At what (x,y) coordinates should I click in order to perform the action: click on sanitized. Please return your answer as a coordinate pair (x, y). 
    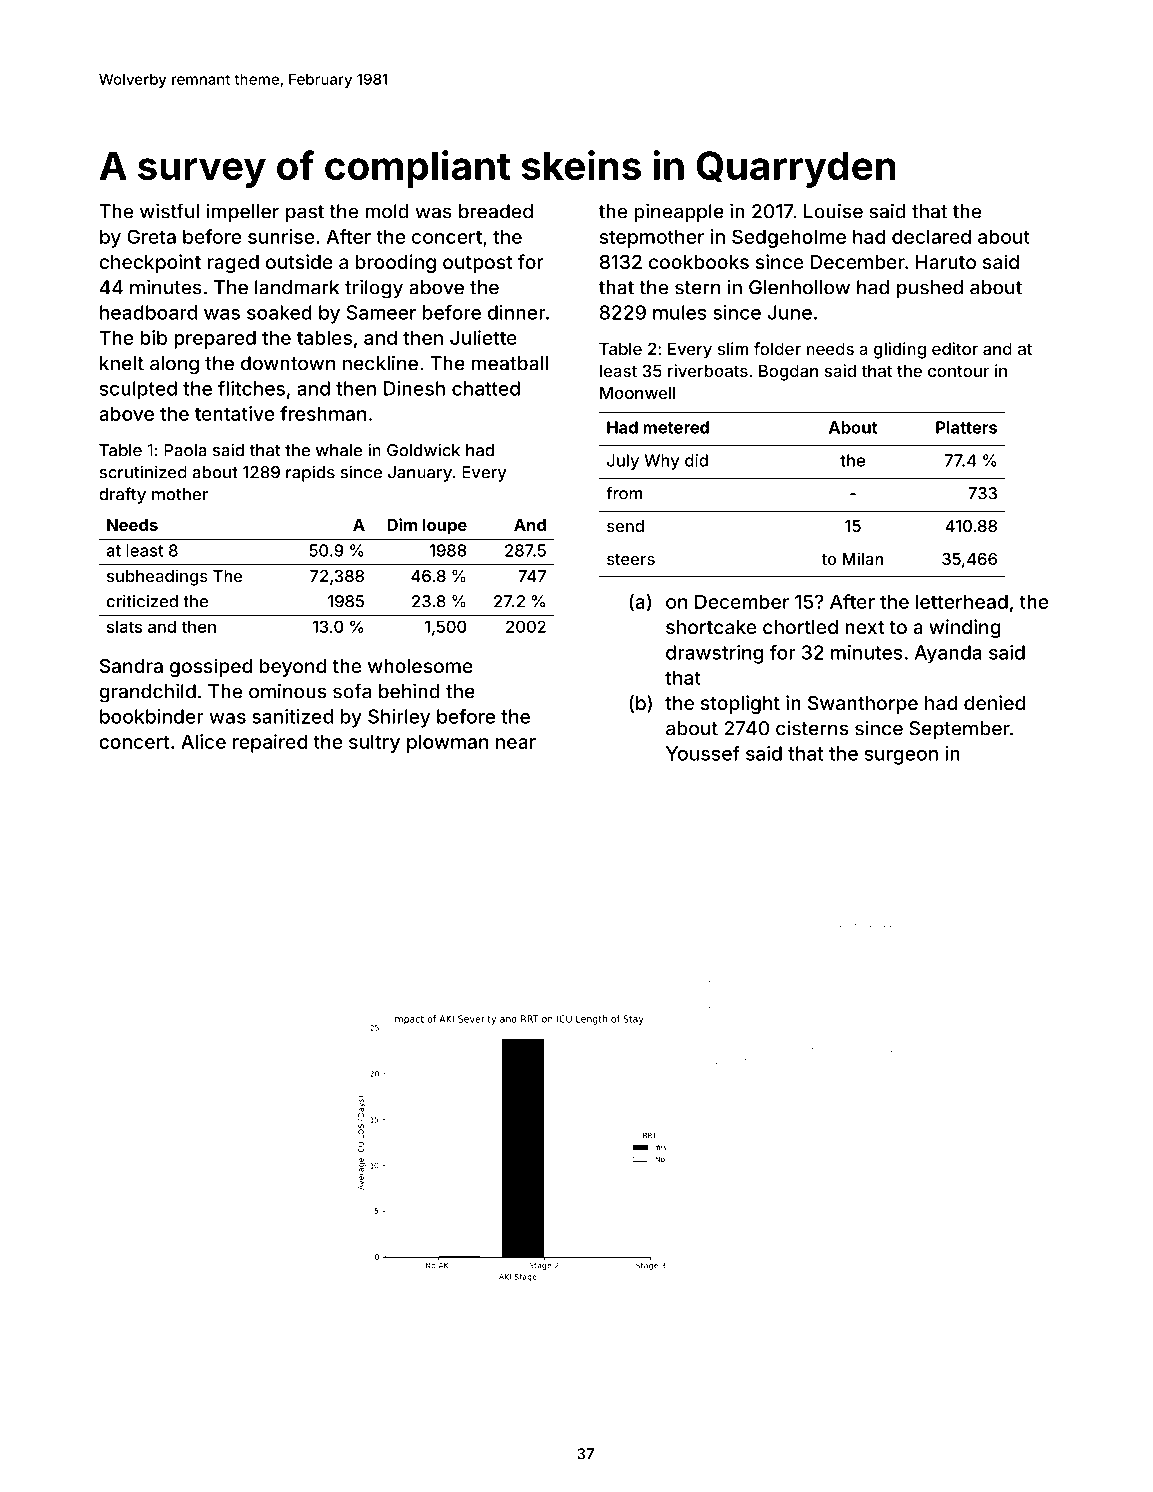
    Looking at the image, I should click on (292, 716).
